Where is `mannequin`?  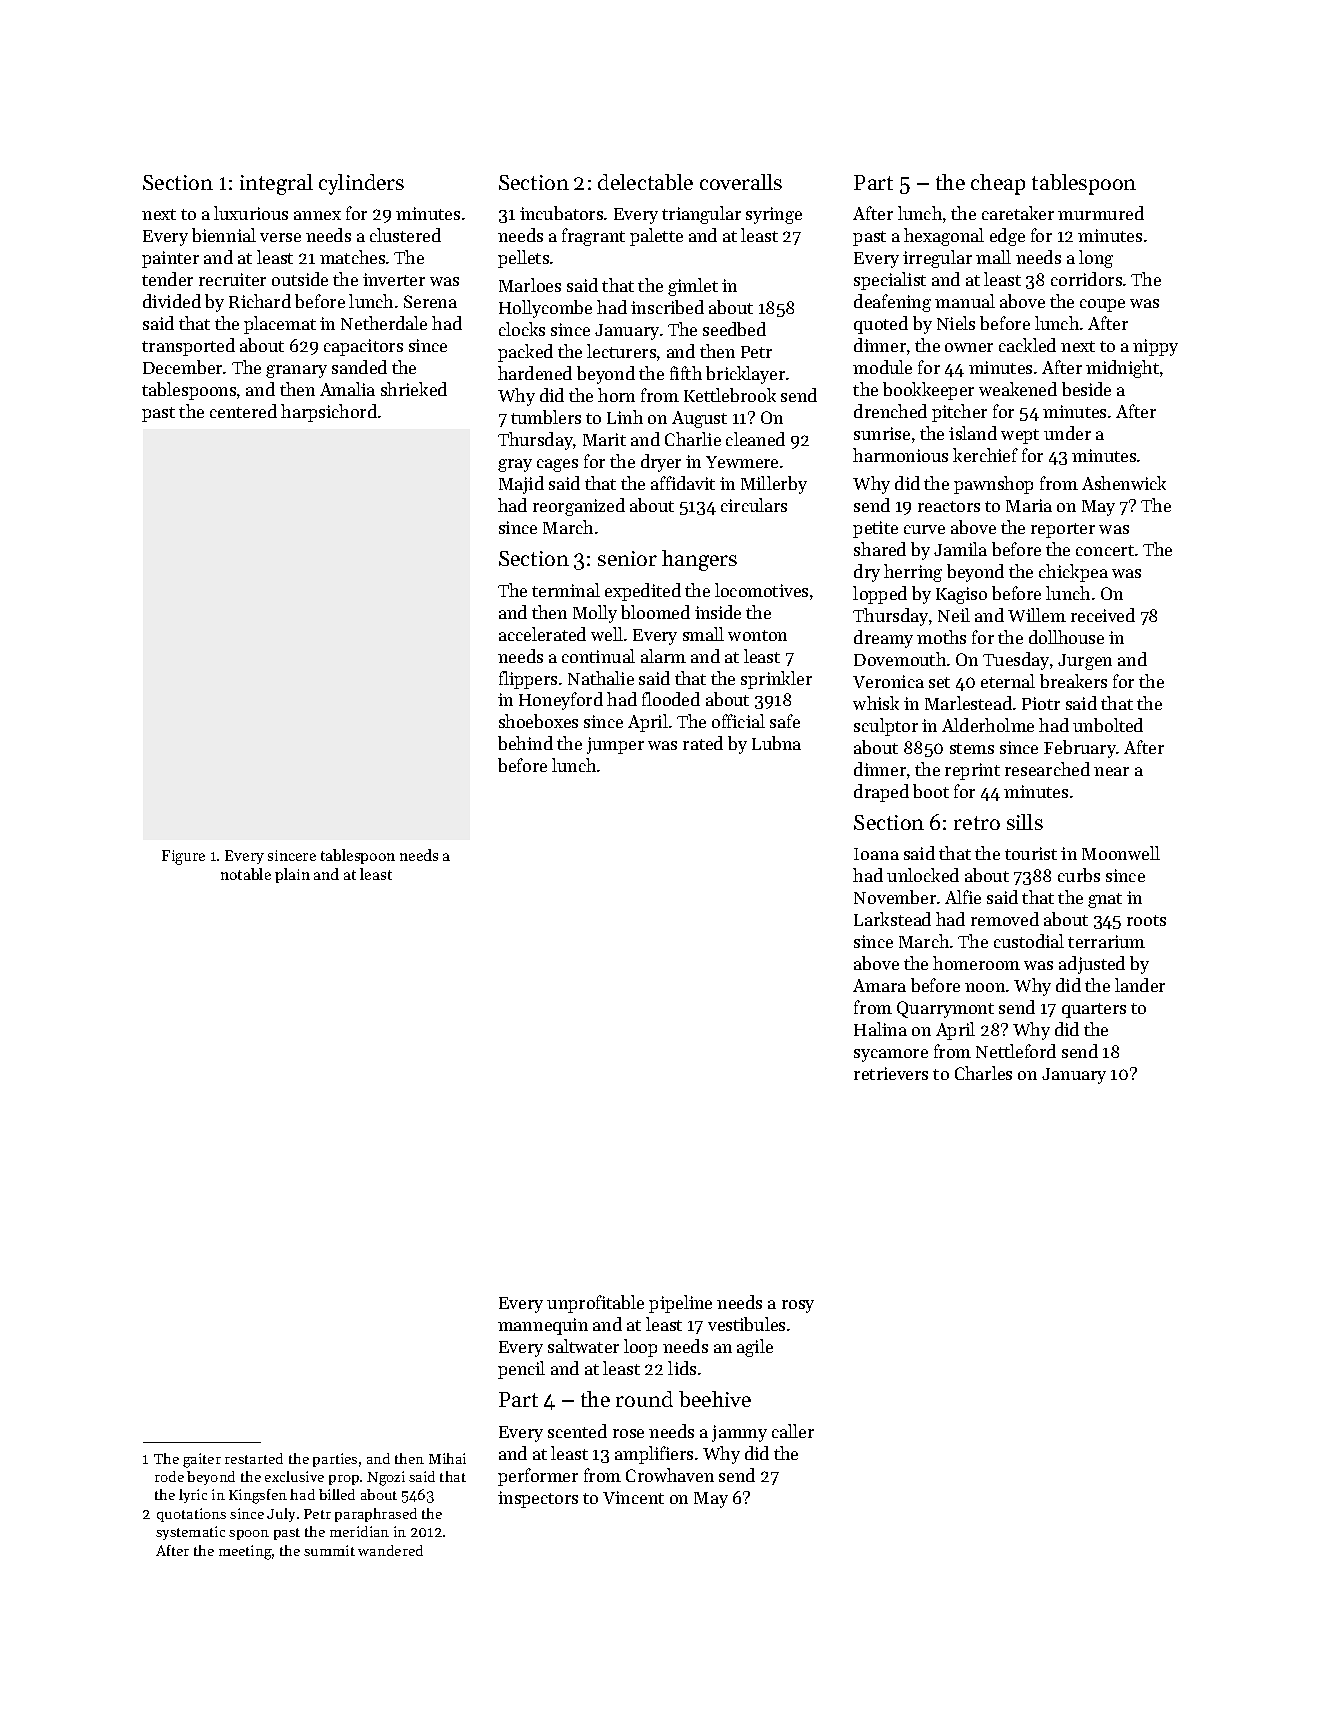
mannequin is located at coordinates (543, 1326).
